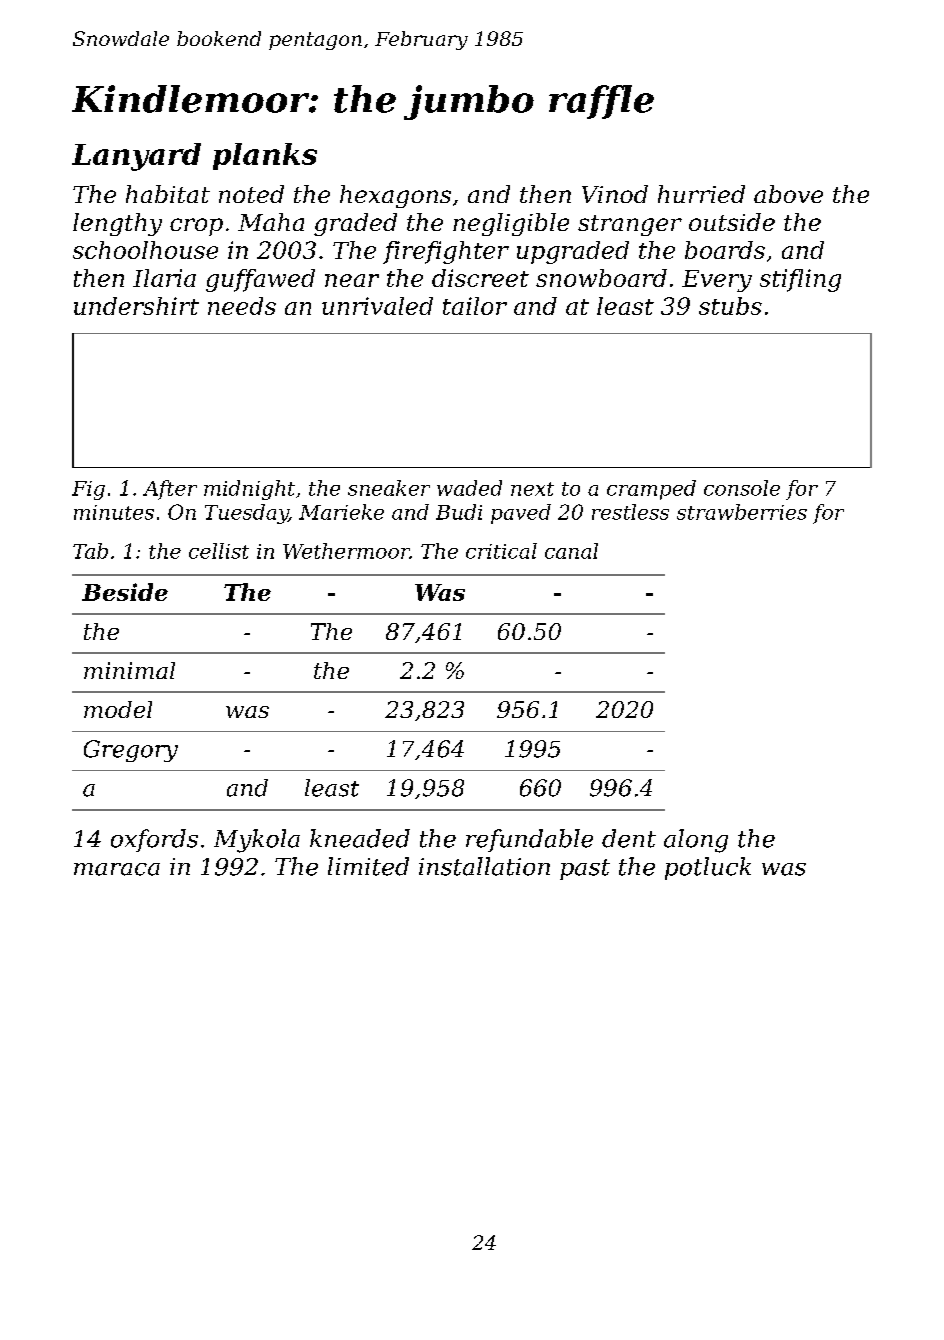  Describe the element at coordinates (742, 512) in the page. I see `strawberries` at that location.
